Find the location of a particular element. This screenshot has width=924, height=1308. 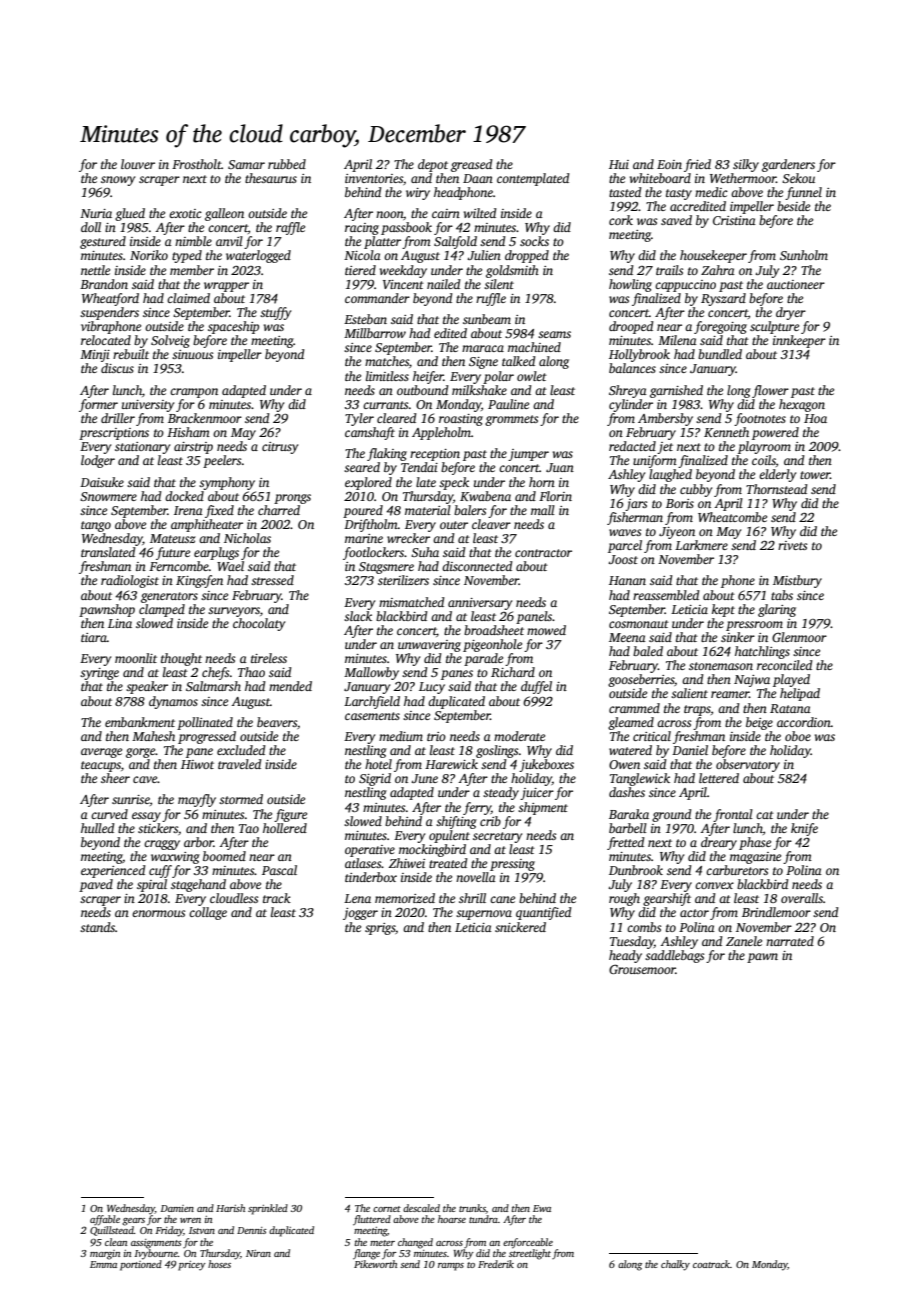

mended is located at coordinates (290, 686).
